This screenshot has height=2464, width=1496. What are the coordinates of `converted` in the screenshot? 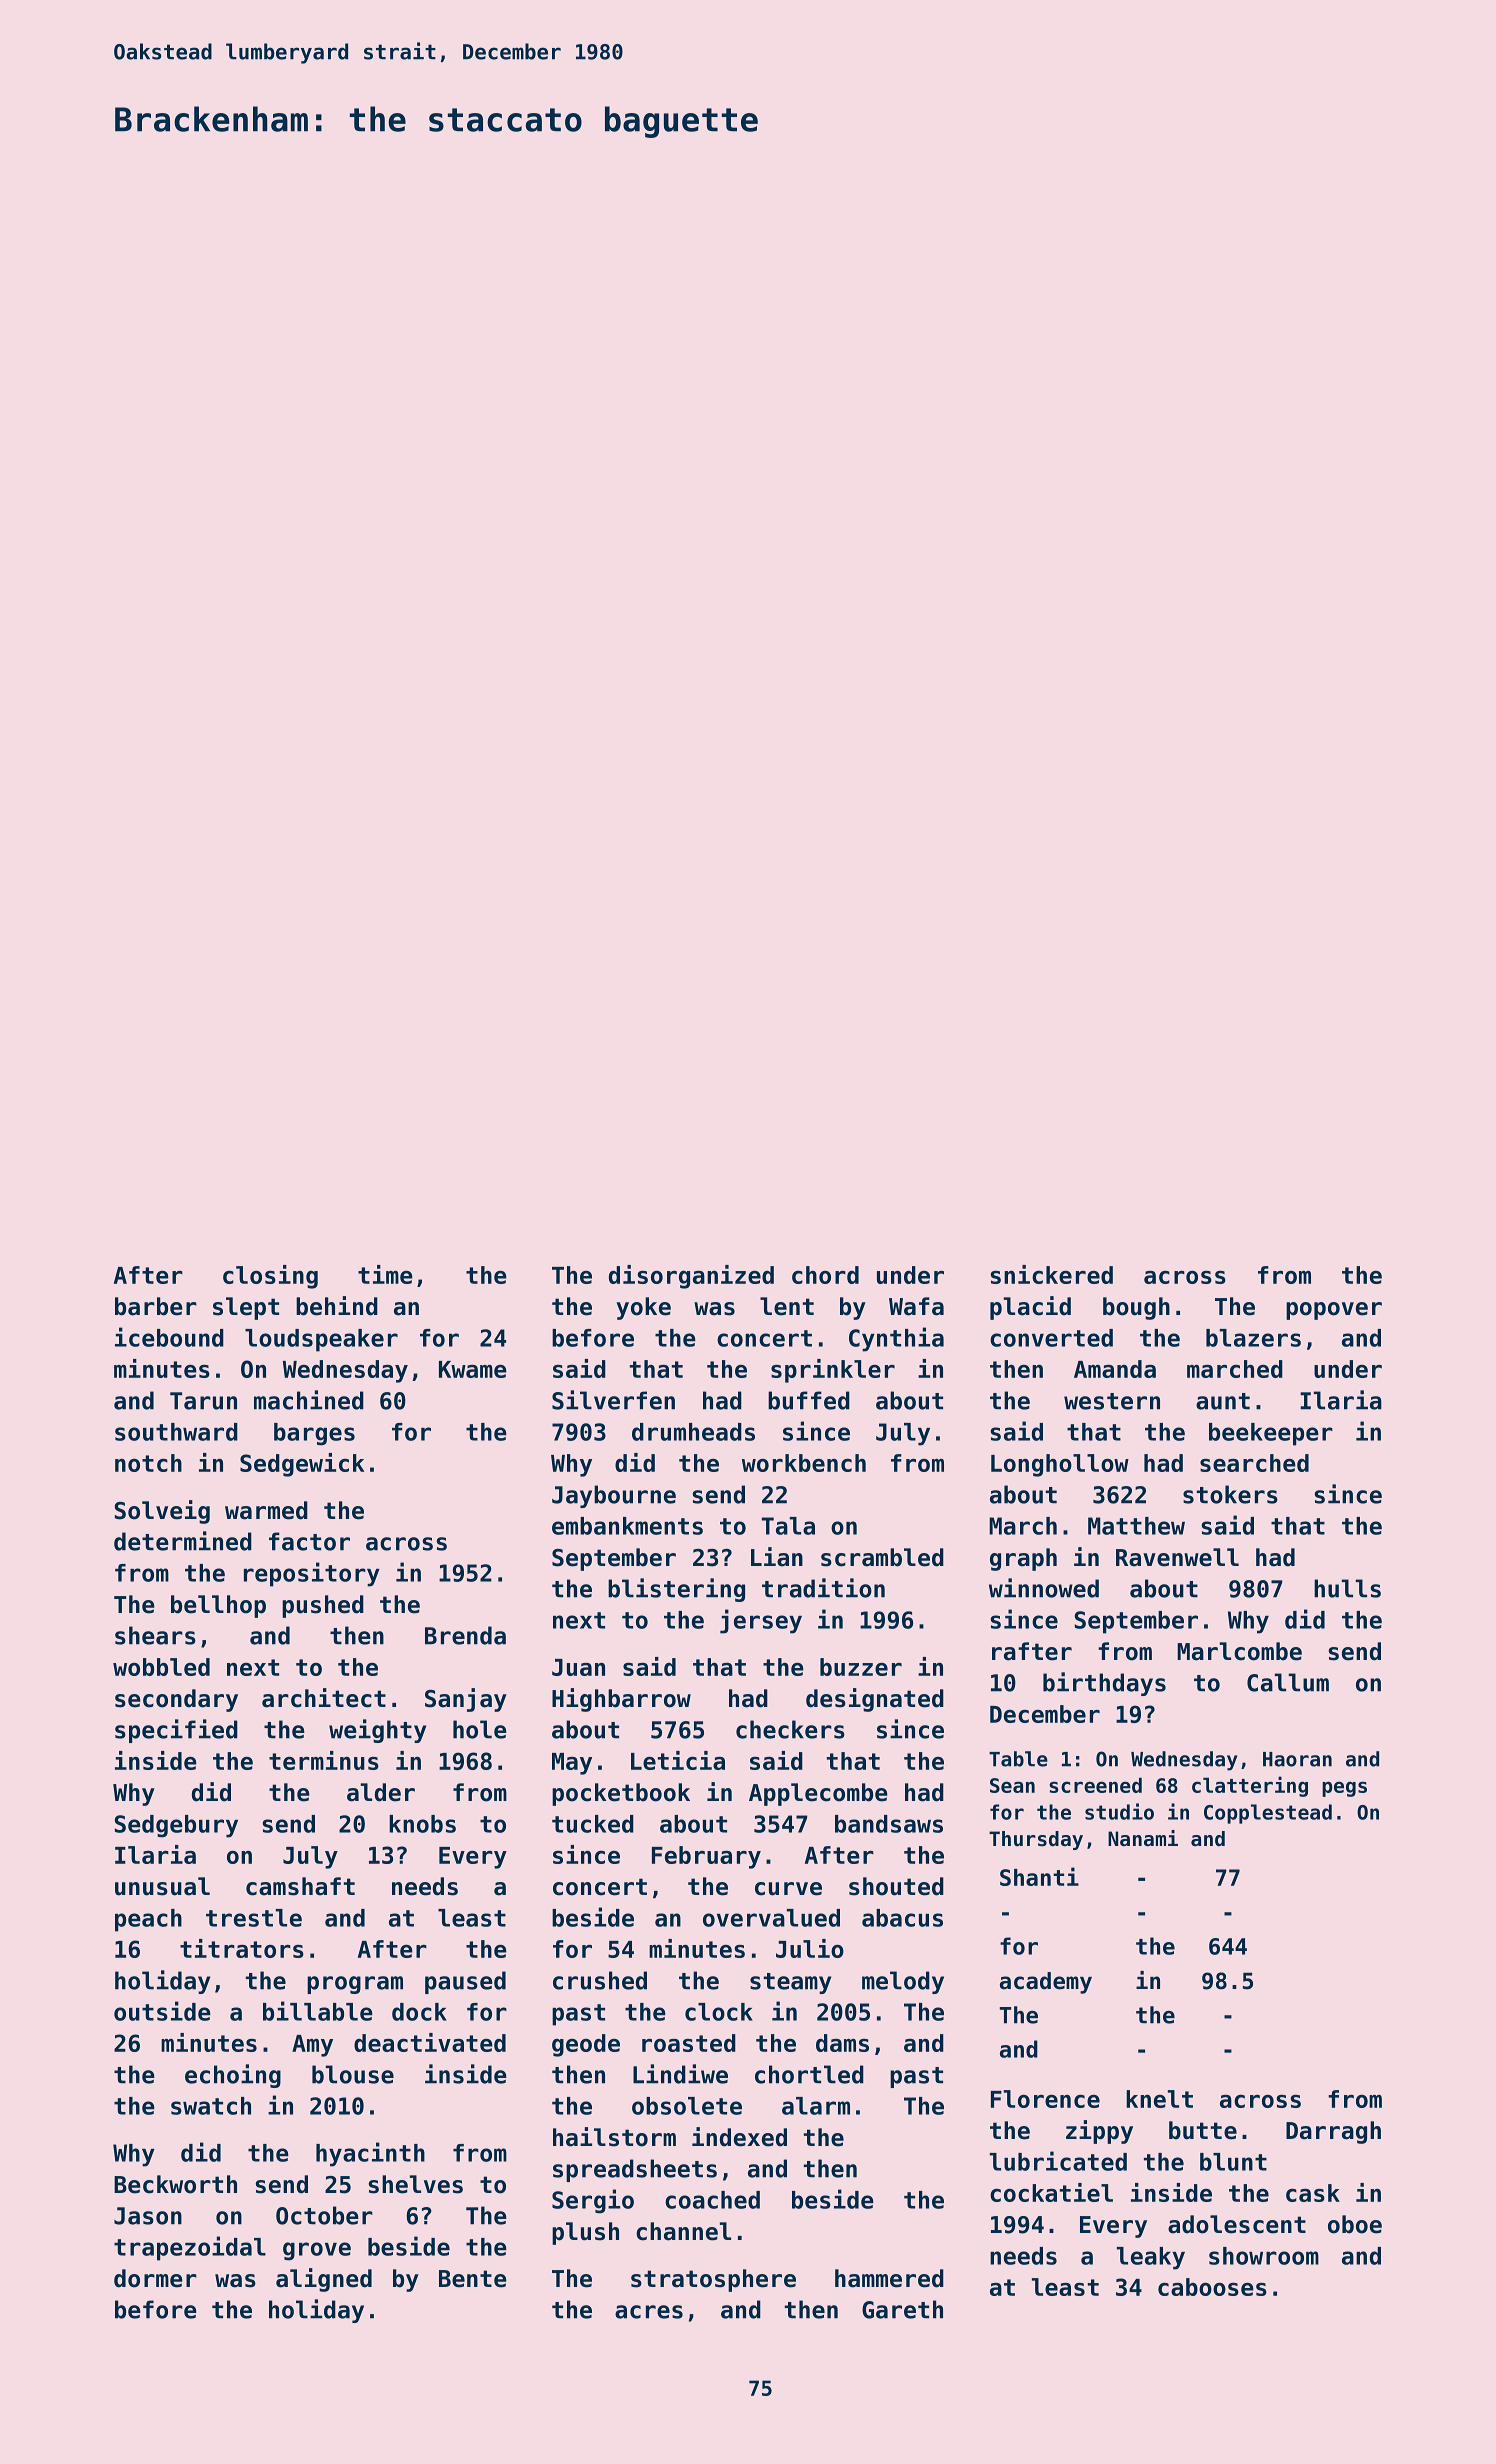 It's located at (1051, 1338).
